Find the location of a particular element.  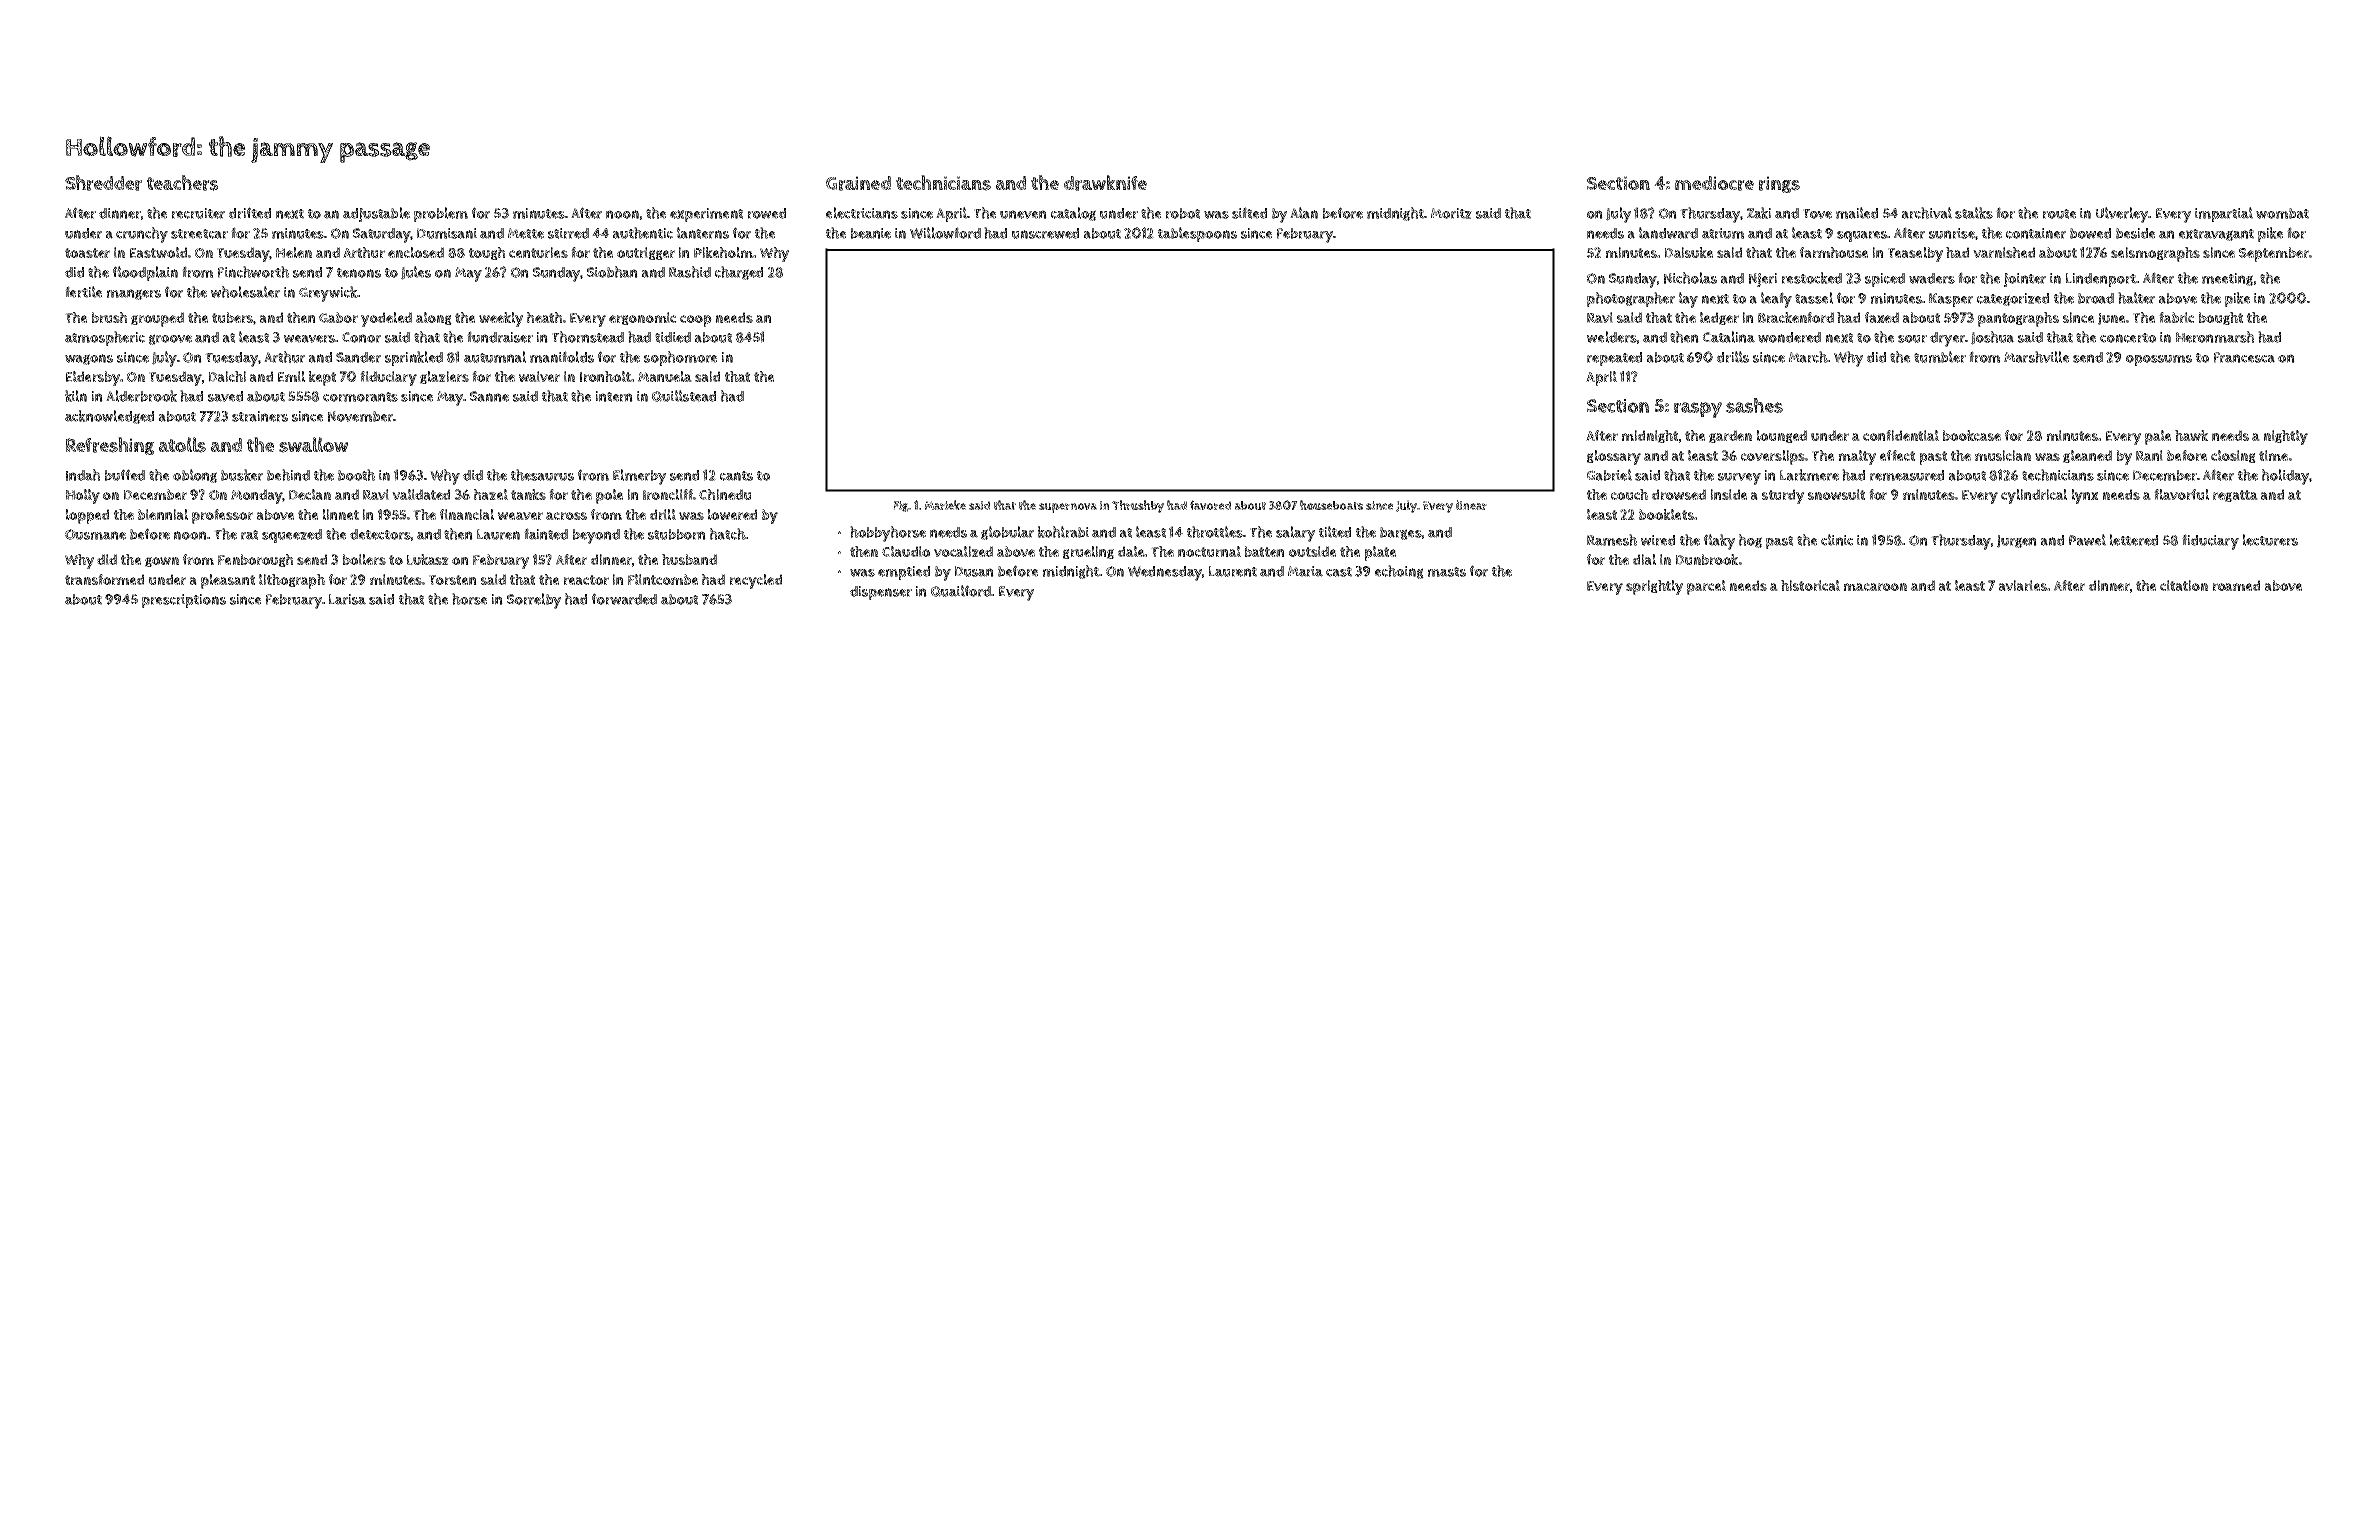

coop is located at coordinates (696, 321).
